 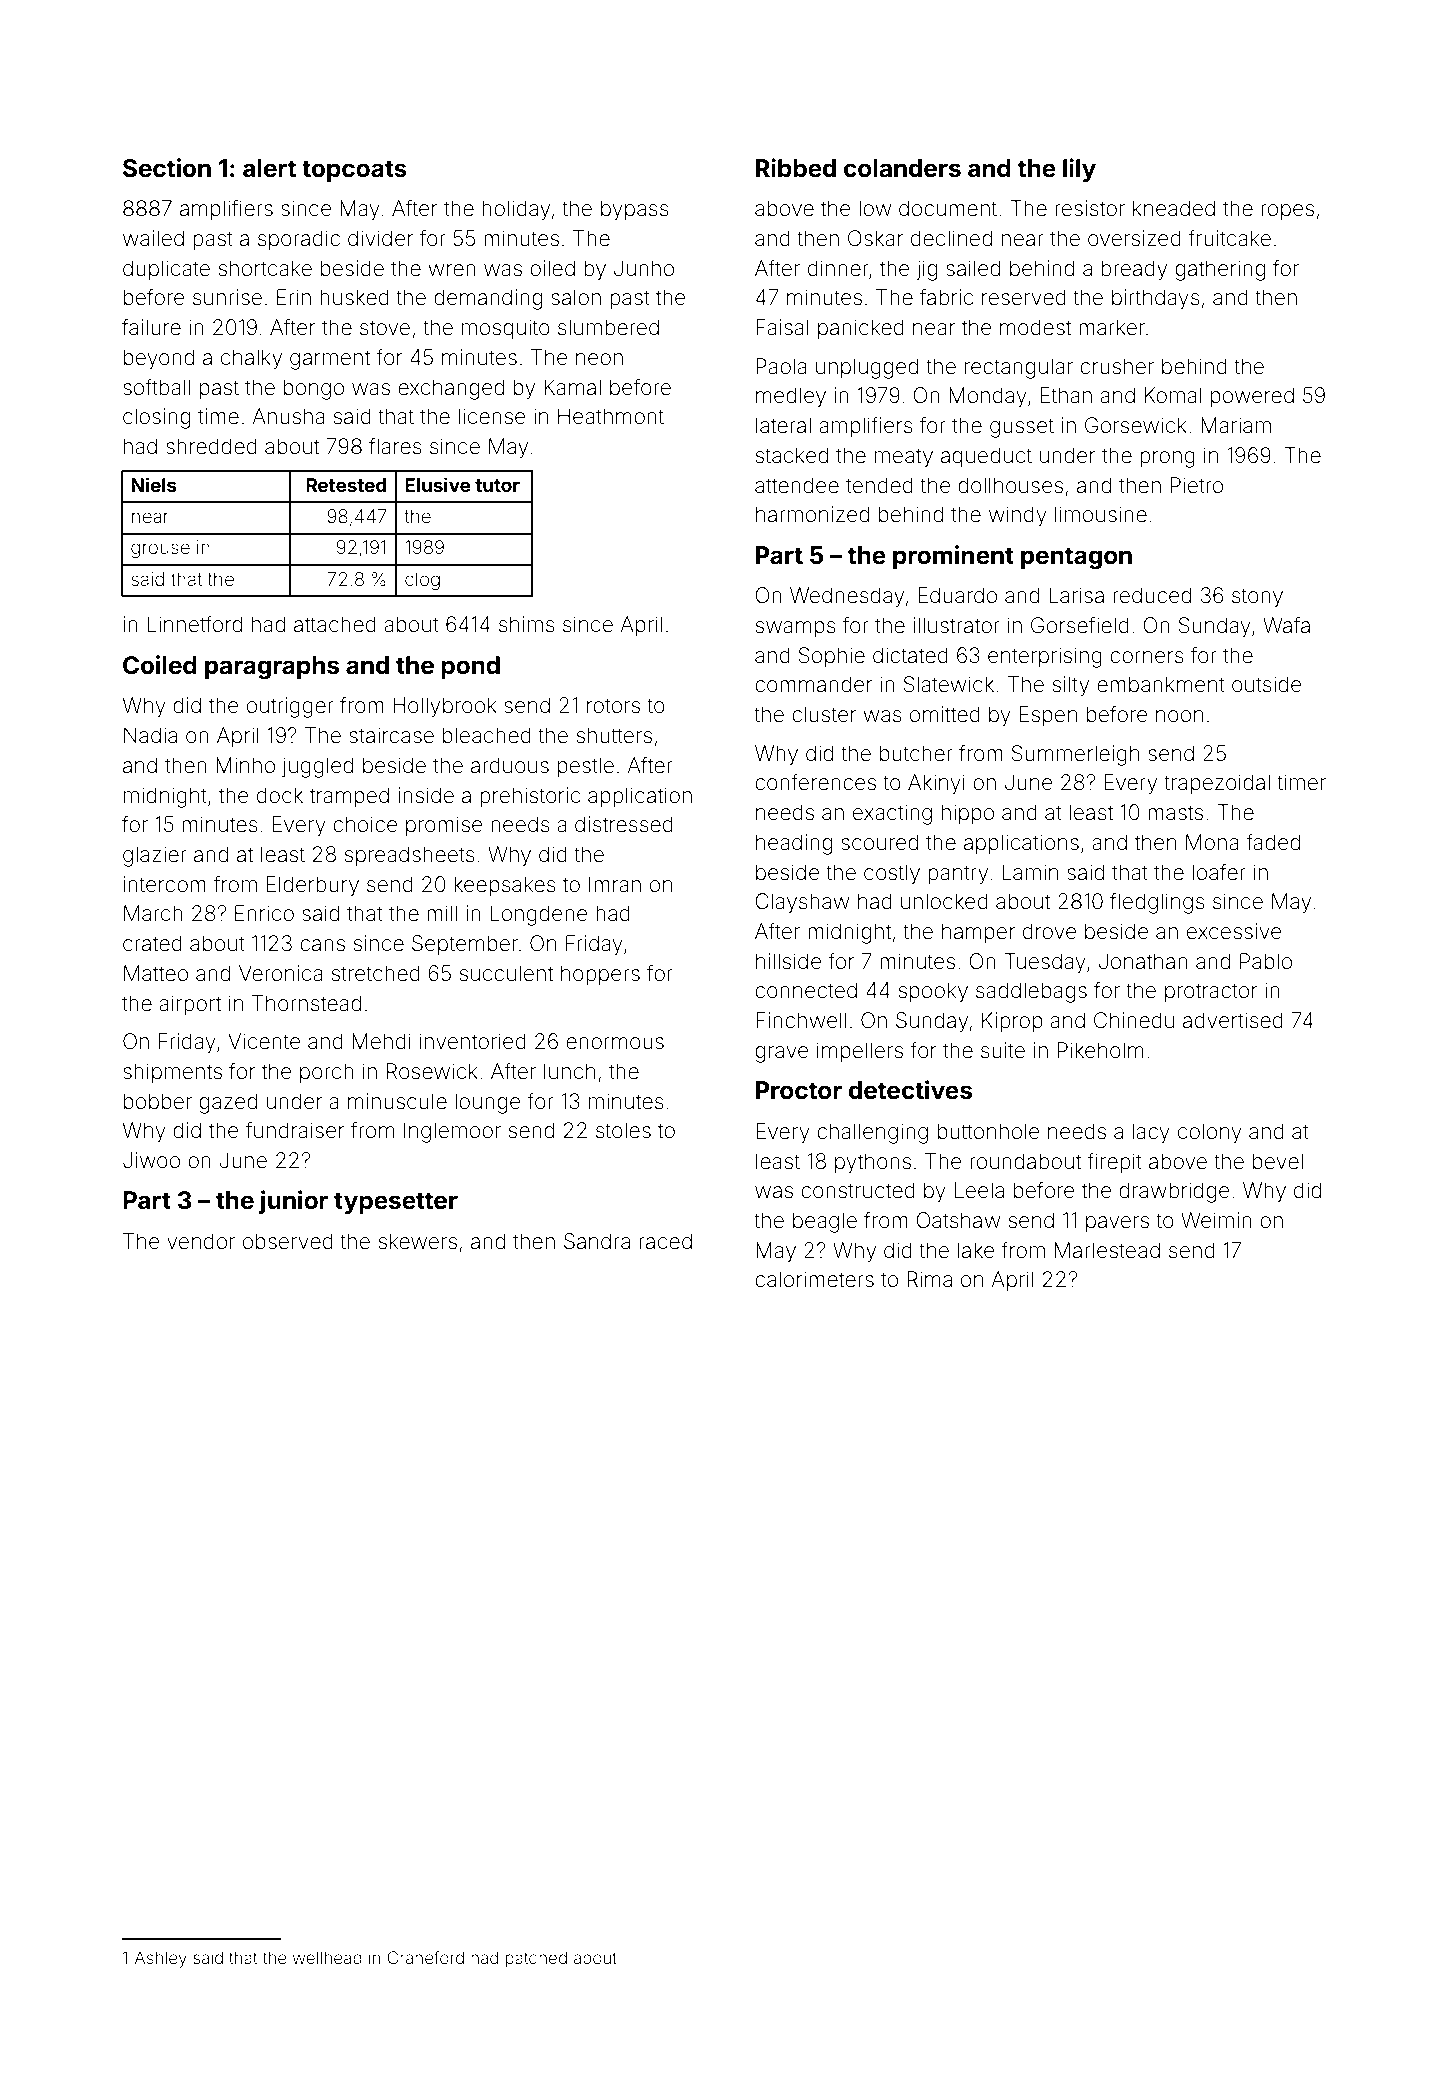 I want to click on Ashley, so click(x=161, y=1959).
